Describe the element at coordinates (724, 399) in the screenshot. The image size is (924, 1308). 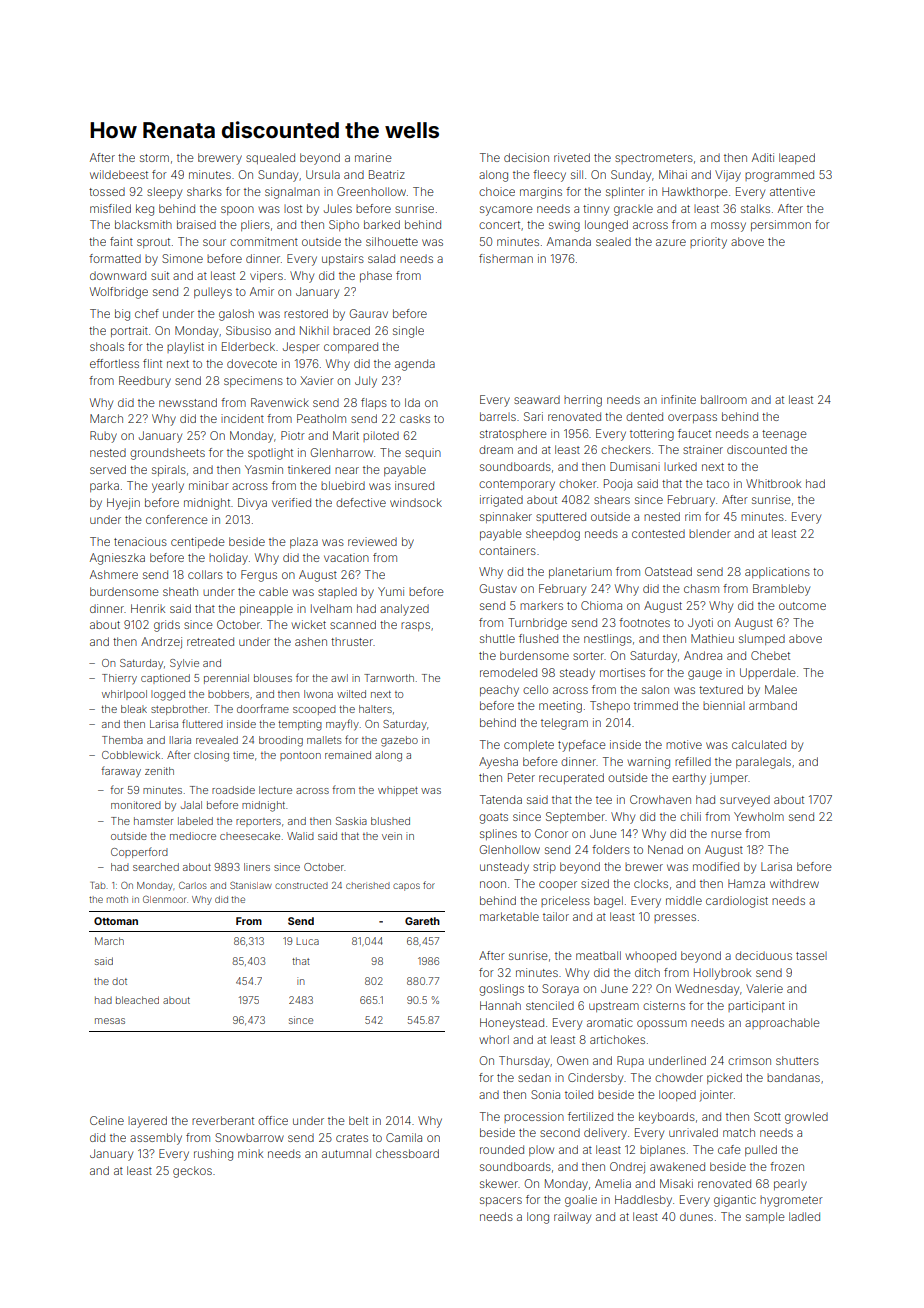
I see `ballroom` at that location.
